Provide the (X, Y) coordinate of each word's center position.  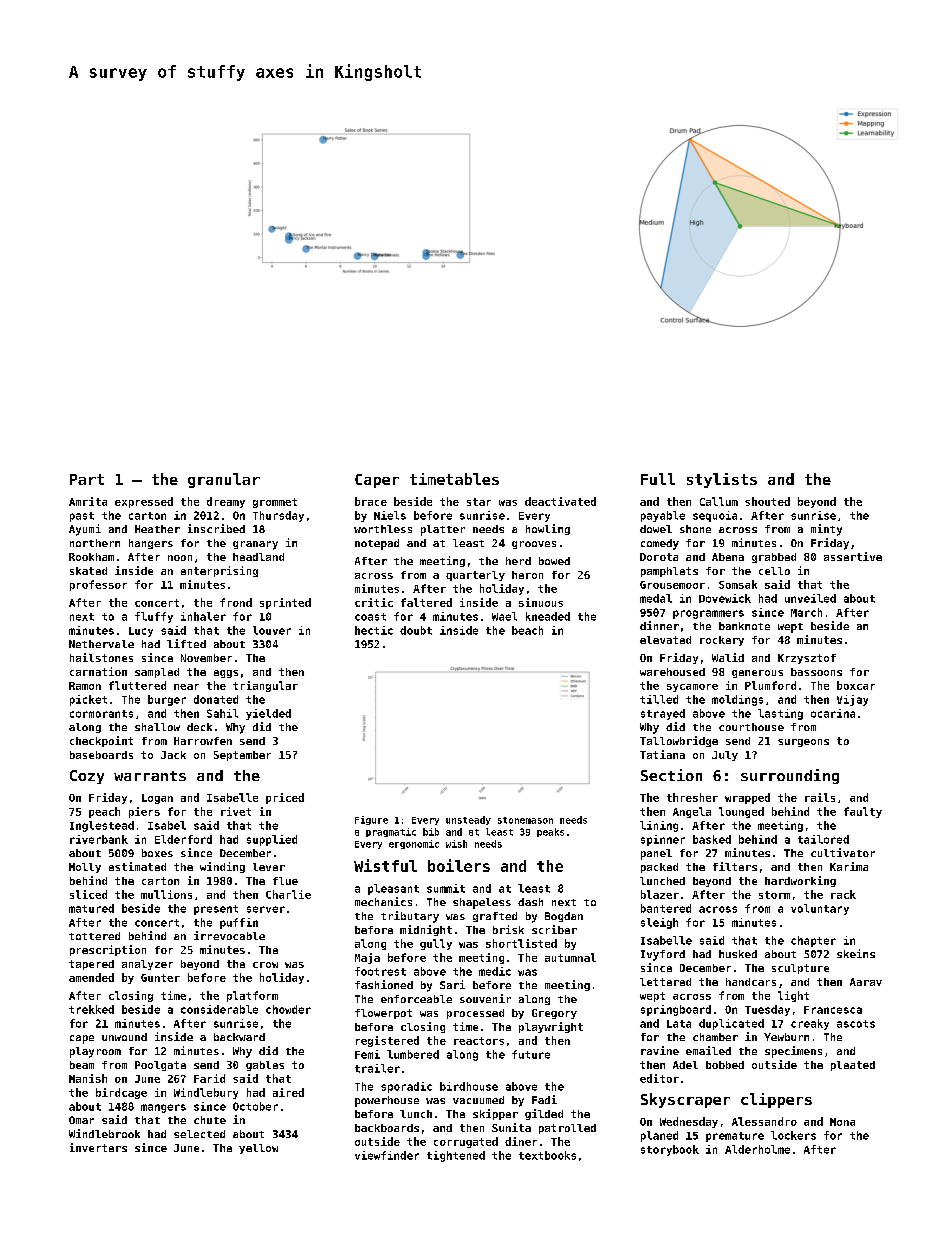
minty (826, 530)
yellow (258, 1149)
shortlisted (521, 943)
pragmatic (391, 832)
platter (443, 530)
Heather (157, 529)
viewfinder (387, 1155)
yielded (268, 714)
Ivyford (663, 955)
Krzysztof (807, 659)
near (186, 687)
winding (222, 867)
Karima (849, 866)
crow (265, 965)
